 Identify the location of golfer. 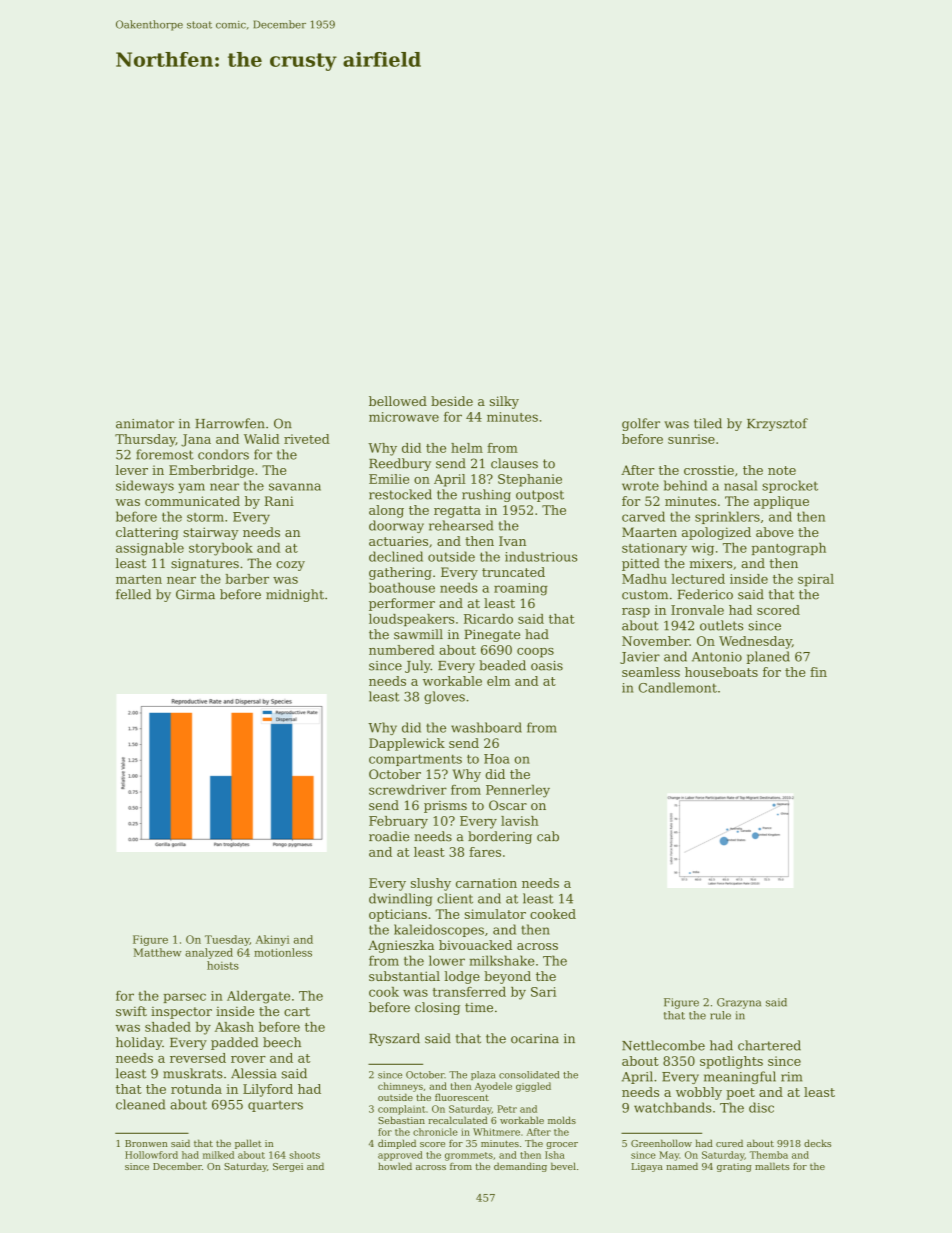
(641, 424).
